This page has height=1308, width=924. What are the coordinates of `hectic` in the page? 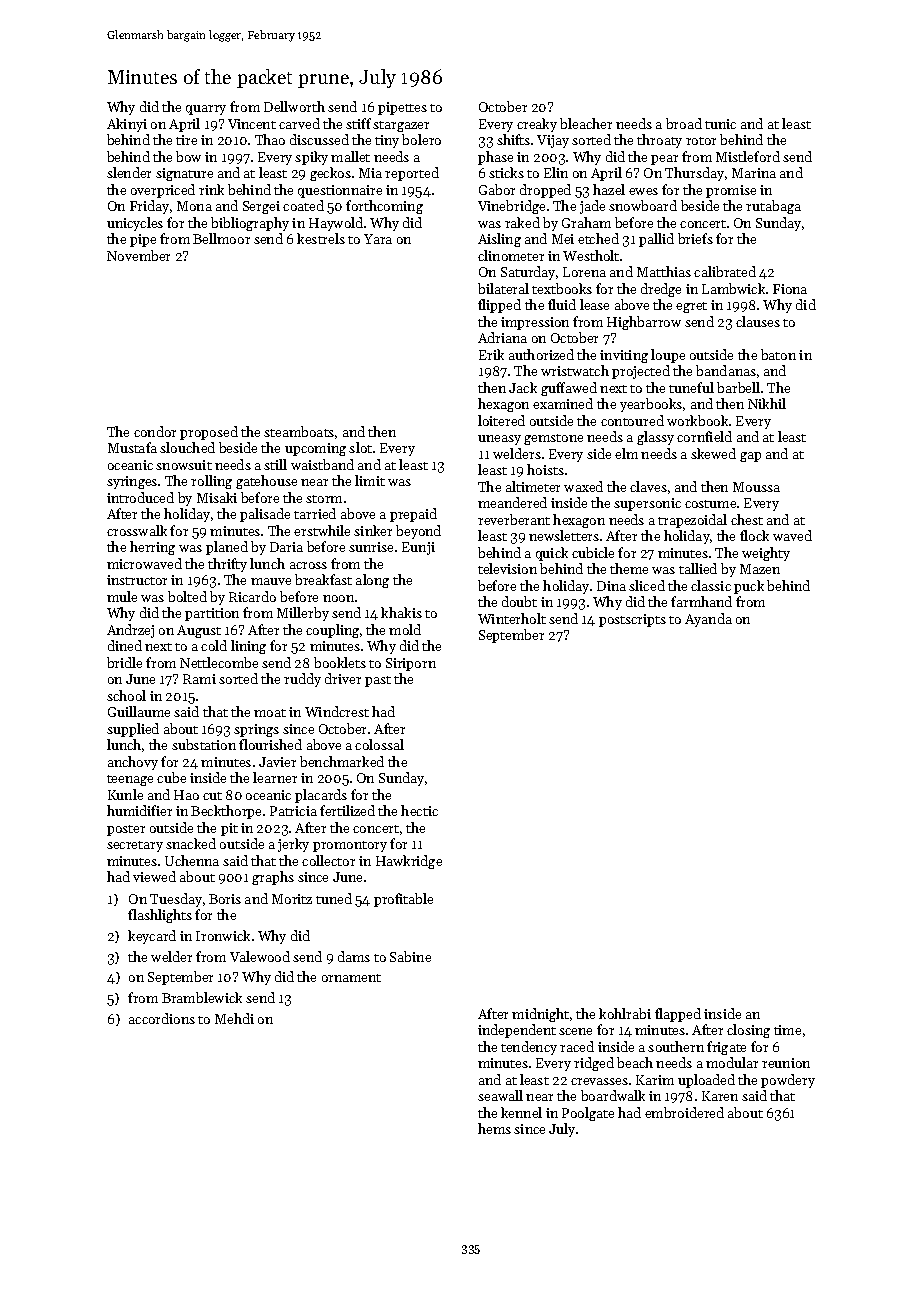 It's located at (419, 810).
